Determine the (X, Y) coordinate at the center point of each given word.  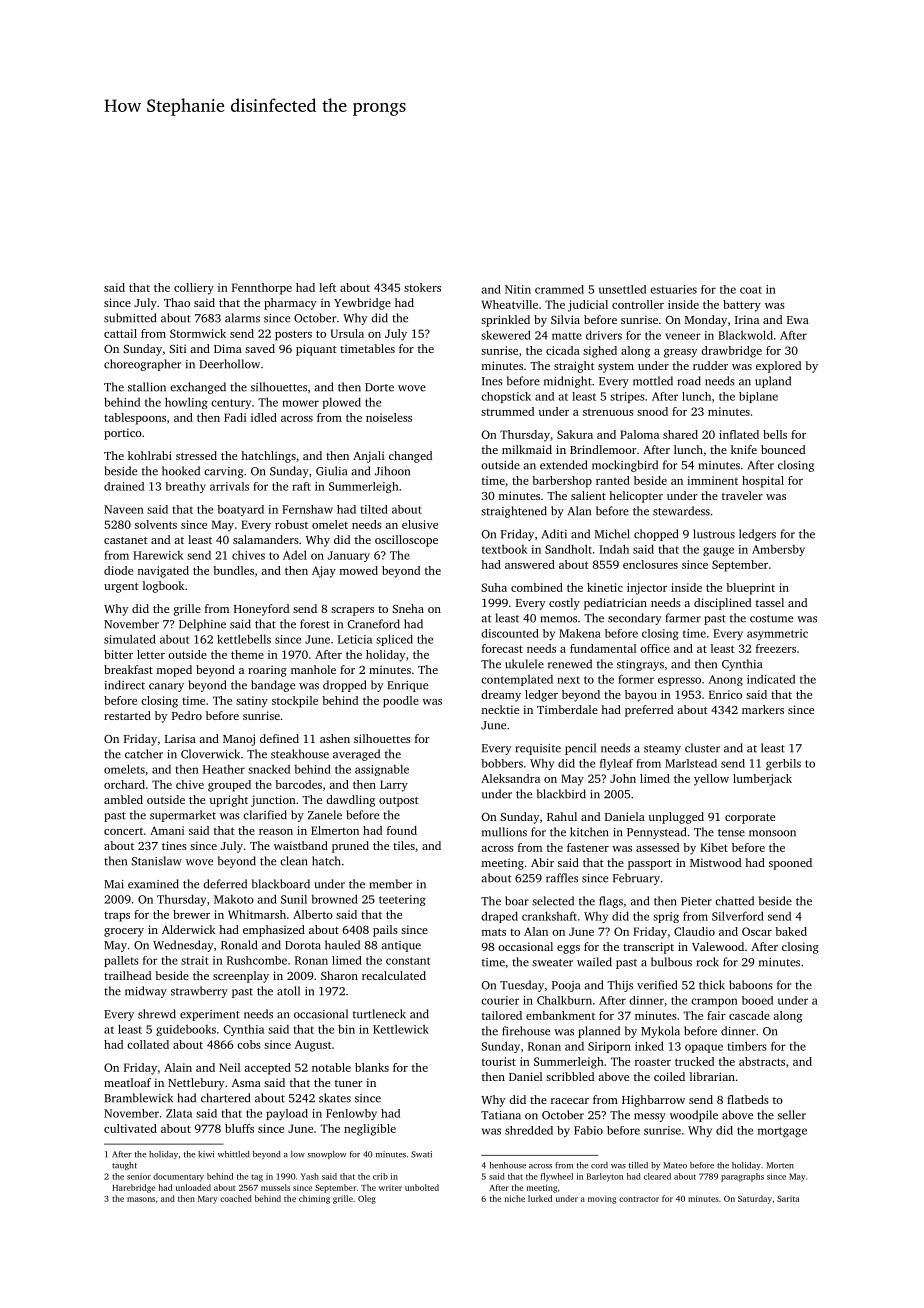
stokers (422, 287)
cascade (749, 1015)
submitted (130, 318)
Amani (167, 830)
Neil (229, 1067)
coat (751, 290)
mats (494, 932)
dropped (344, 686)
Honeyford (261, 610)
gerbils (783, 764)
